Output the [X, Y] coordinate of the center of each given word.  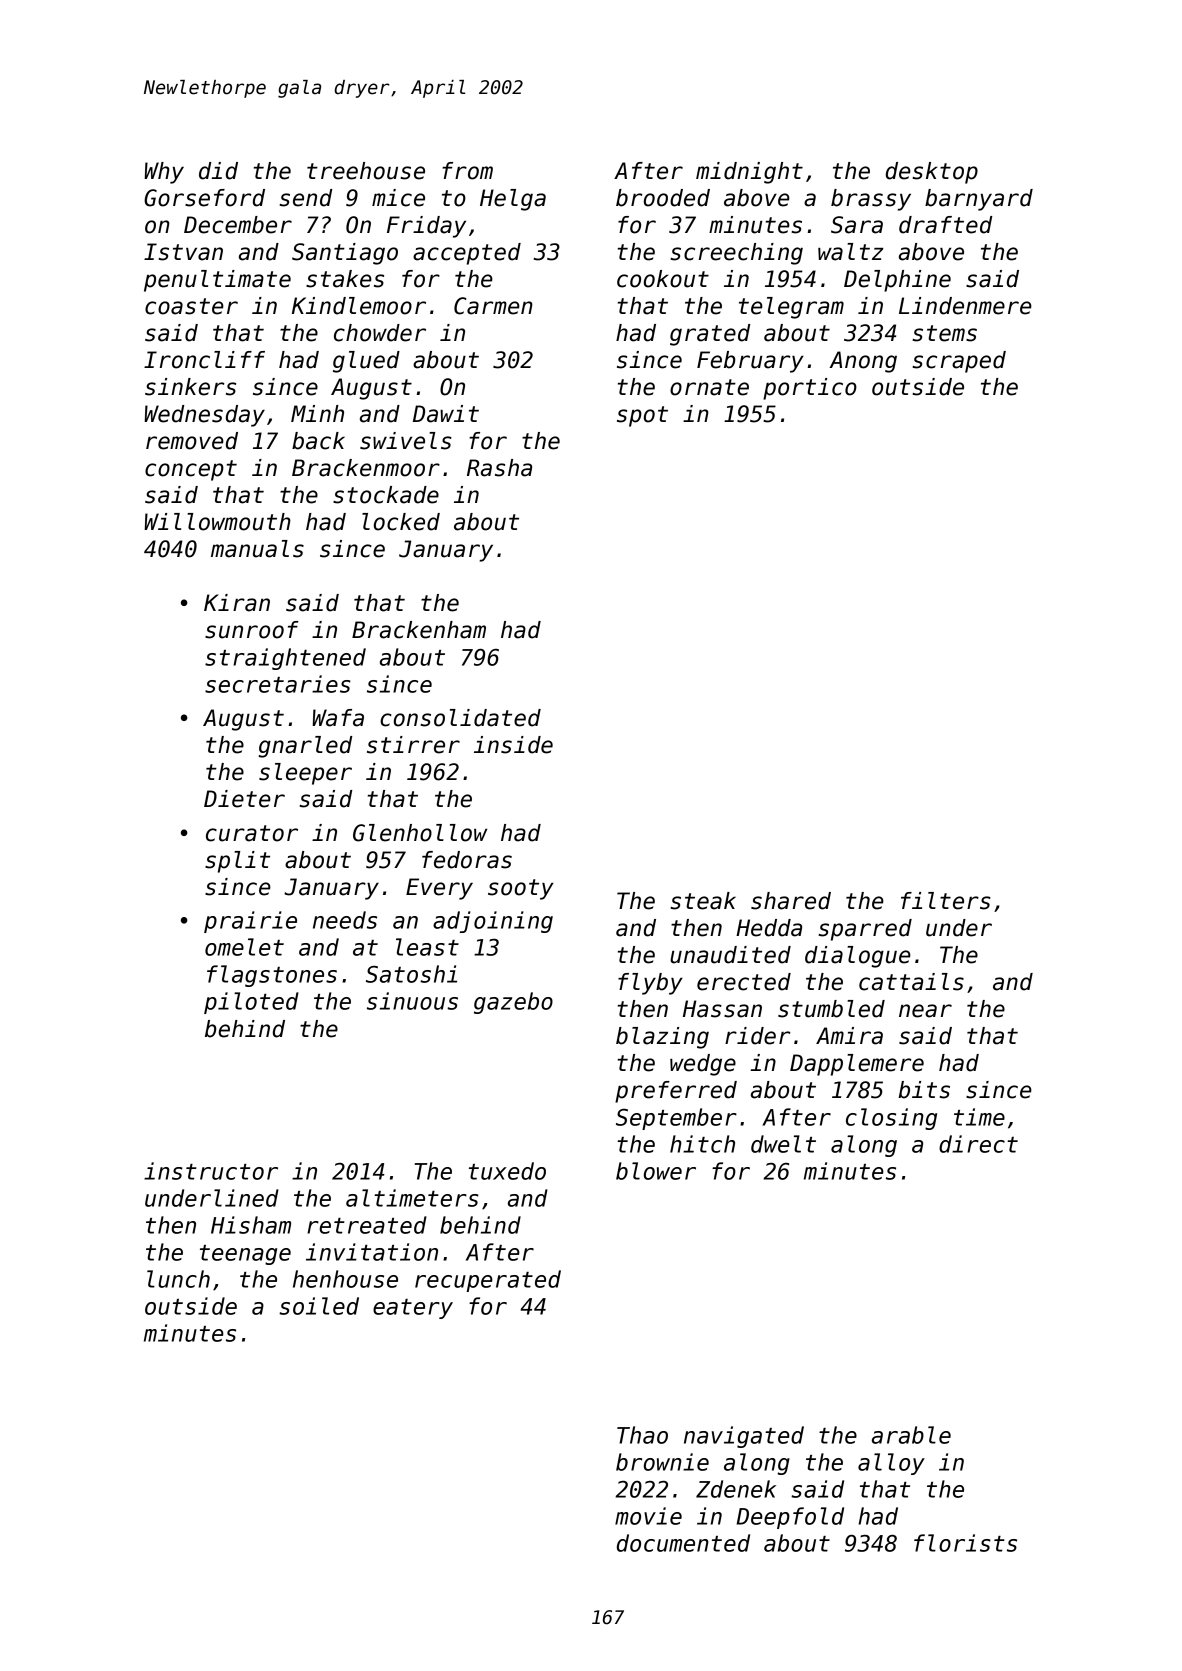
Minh [317, 413]
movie [648, 1516]
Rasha [499, 468]
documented [683, 1543]
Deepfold [790, 1518]
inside [513, 745]
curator [252, 833]
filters [946, 901]
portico [810, 389]
